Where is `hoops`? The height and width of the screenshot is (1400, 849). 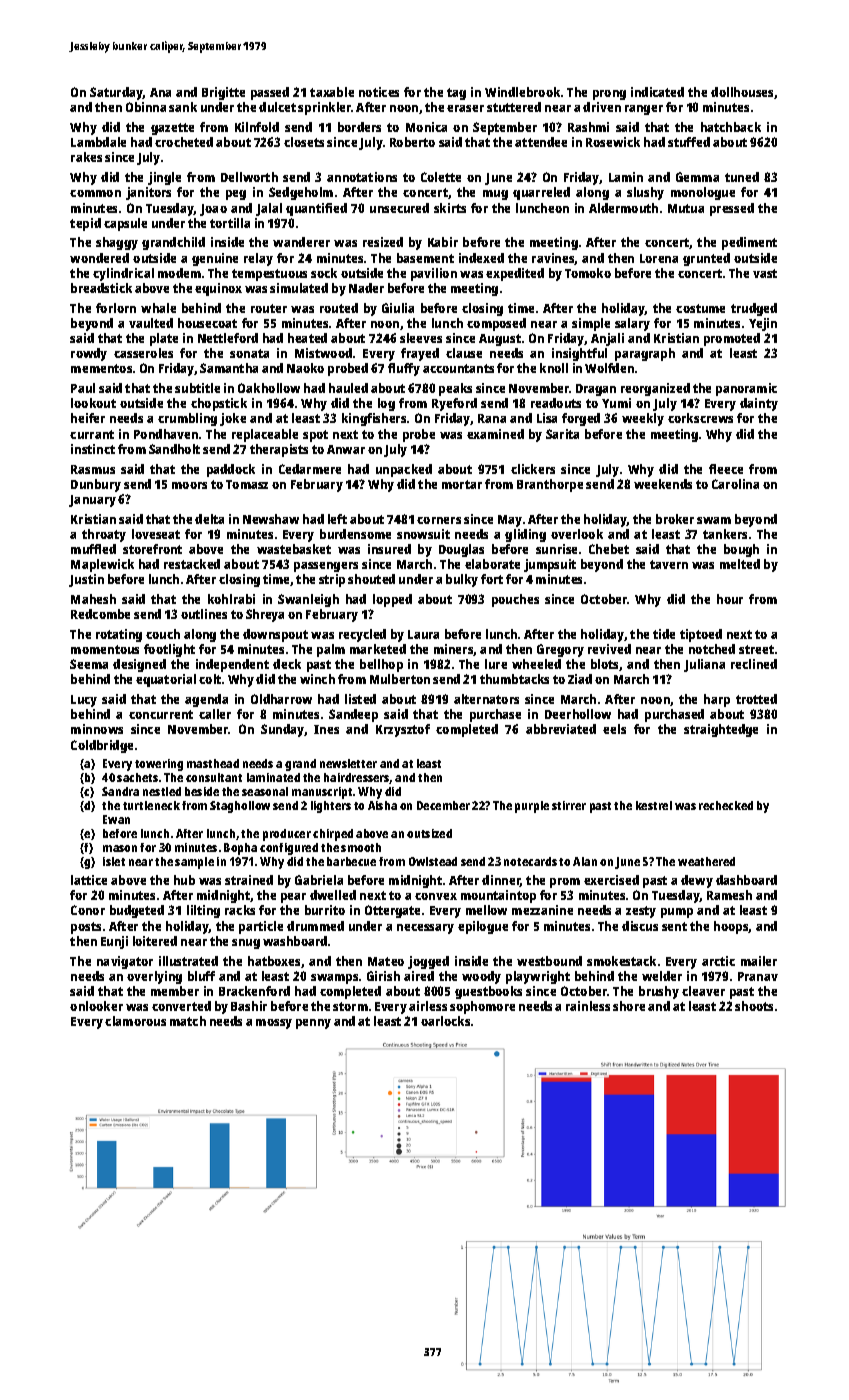 hoops is located at coordinates (731, 927).
